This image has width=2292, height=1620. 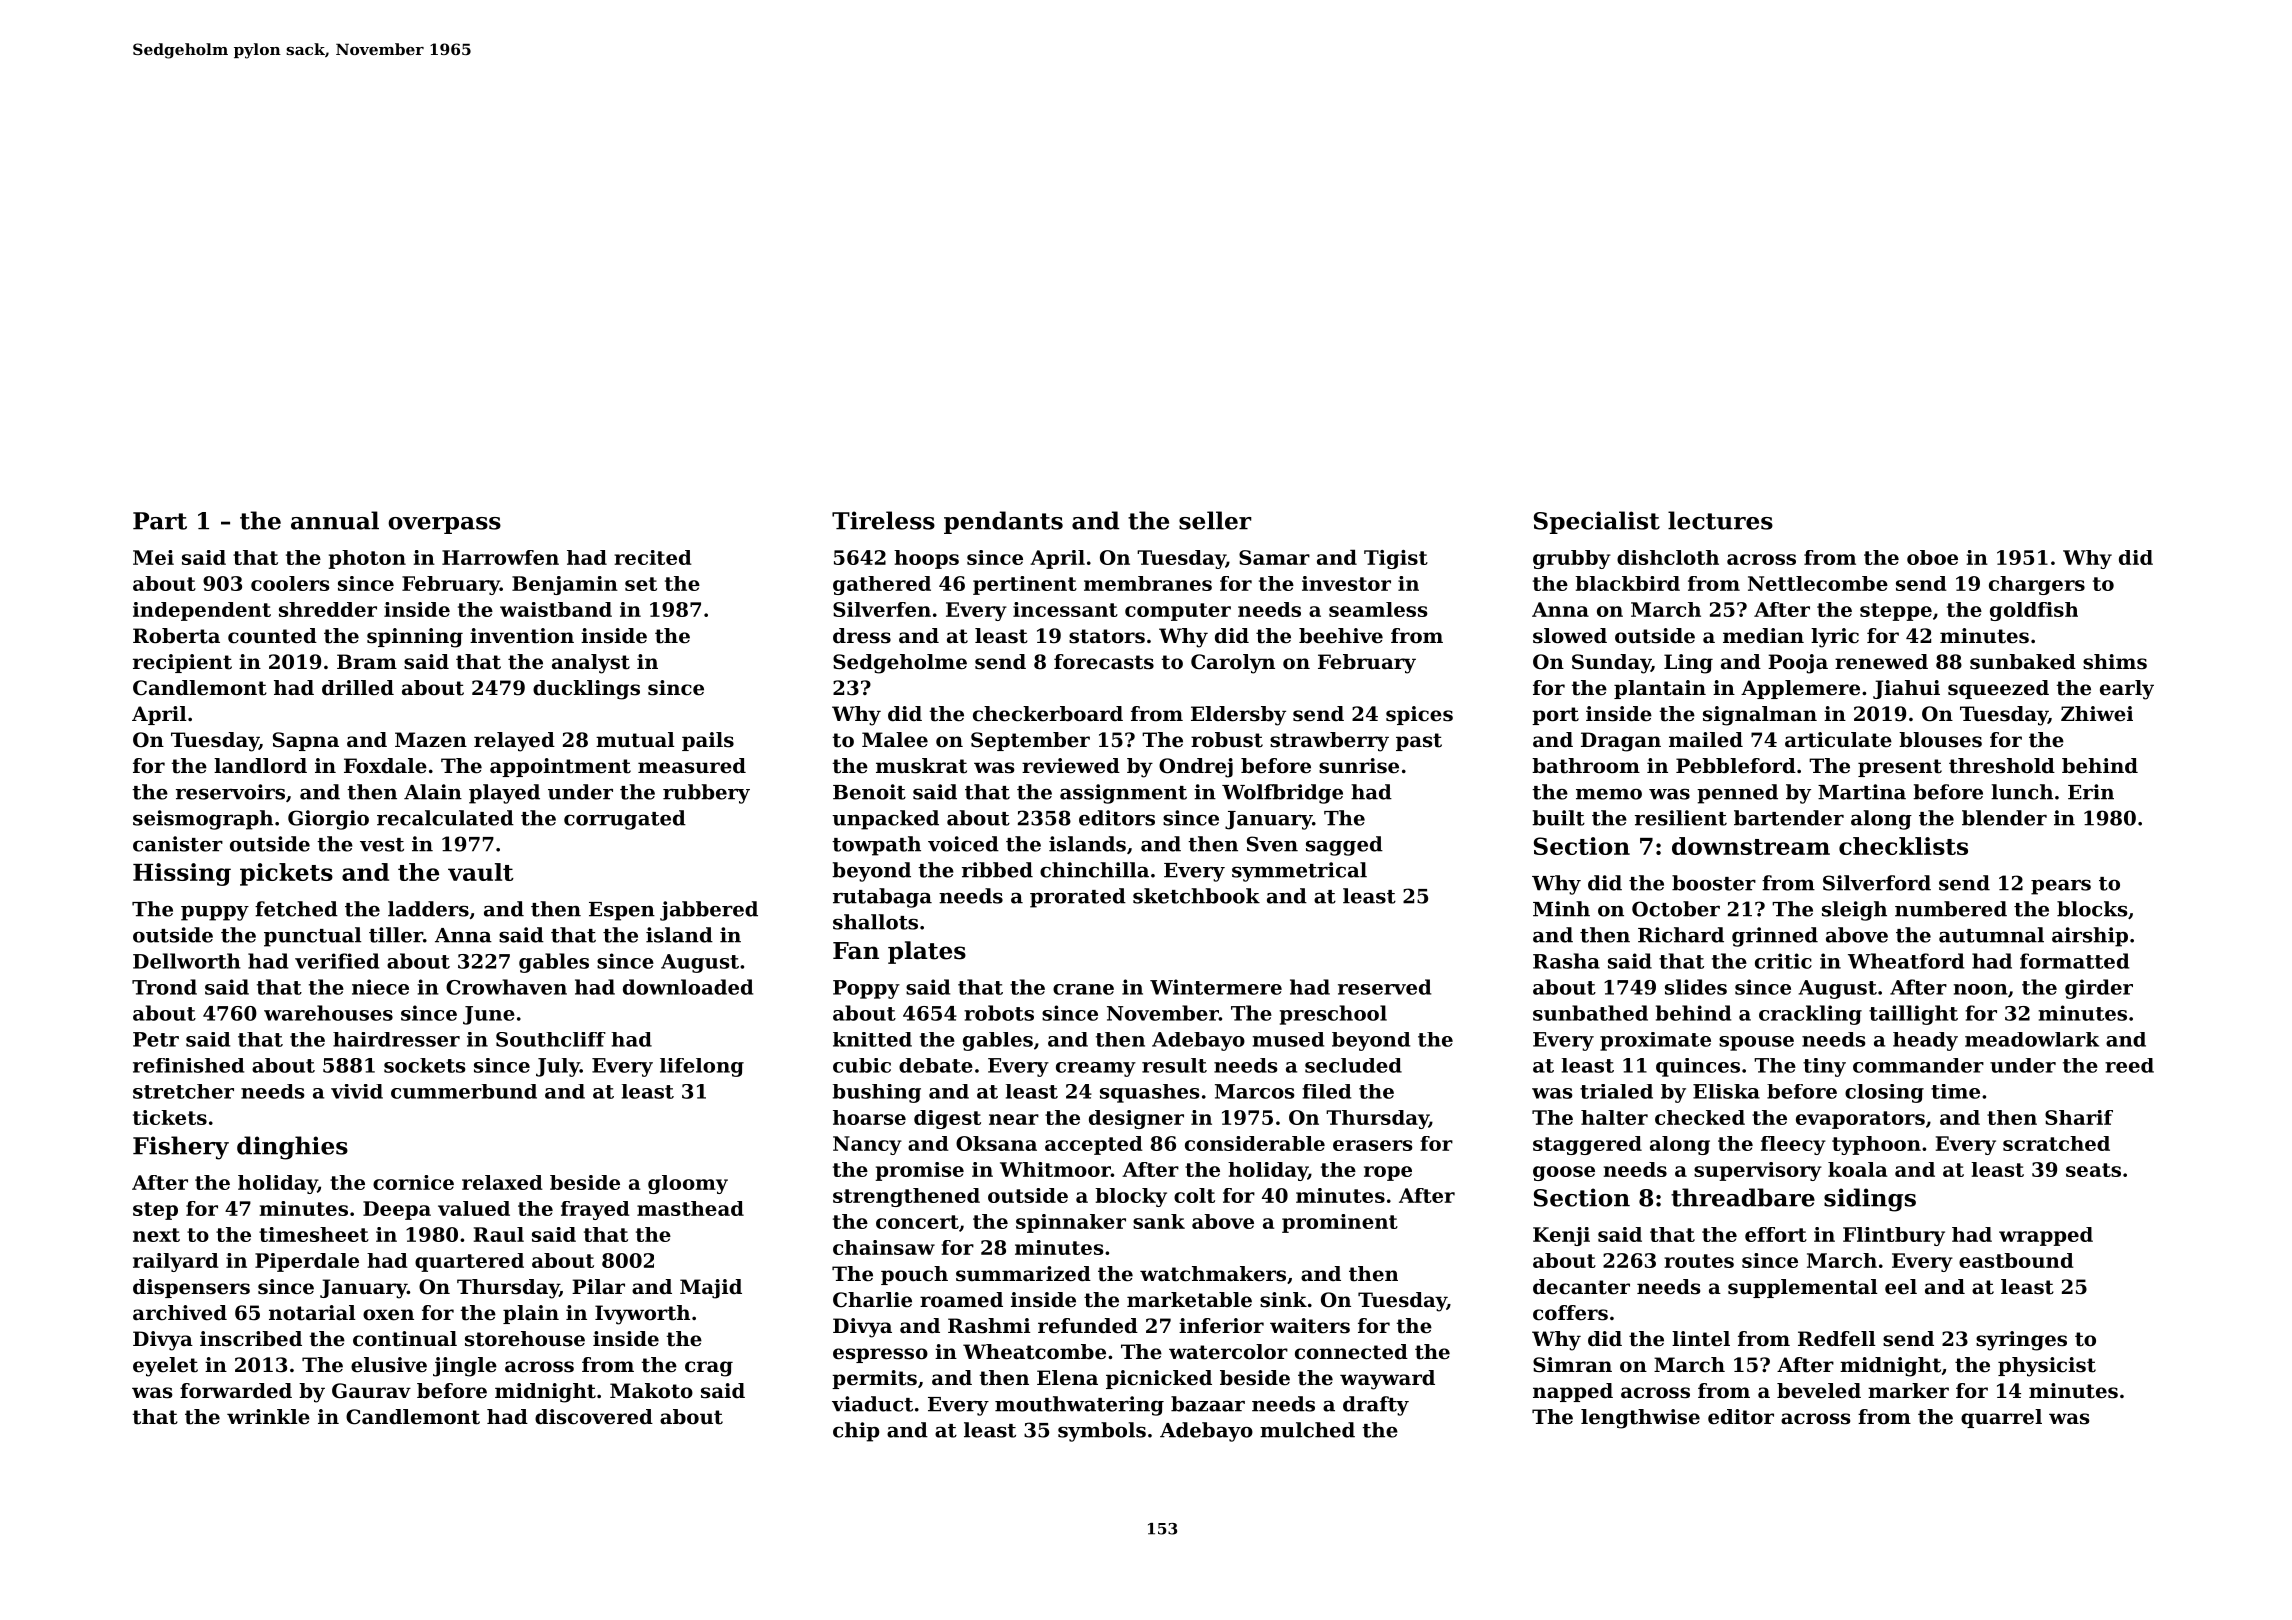 What do you see at coordinates (2001, 1418) in the image?
I see `quarrel` at bounding box center [2001, 1418].
